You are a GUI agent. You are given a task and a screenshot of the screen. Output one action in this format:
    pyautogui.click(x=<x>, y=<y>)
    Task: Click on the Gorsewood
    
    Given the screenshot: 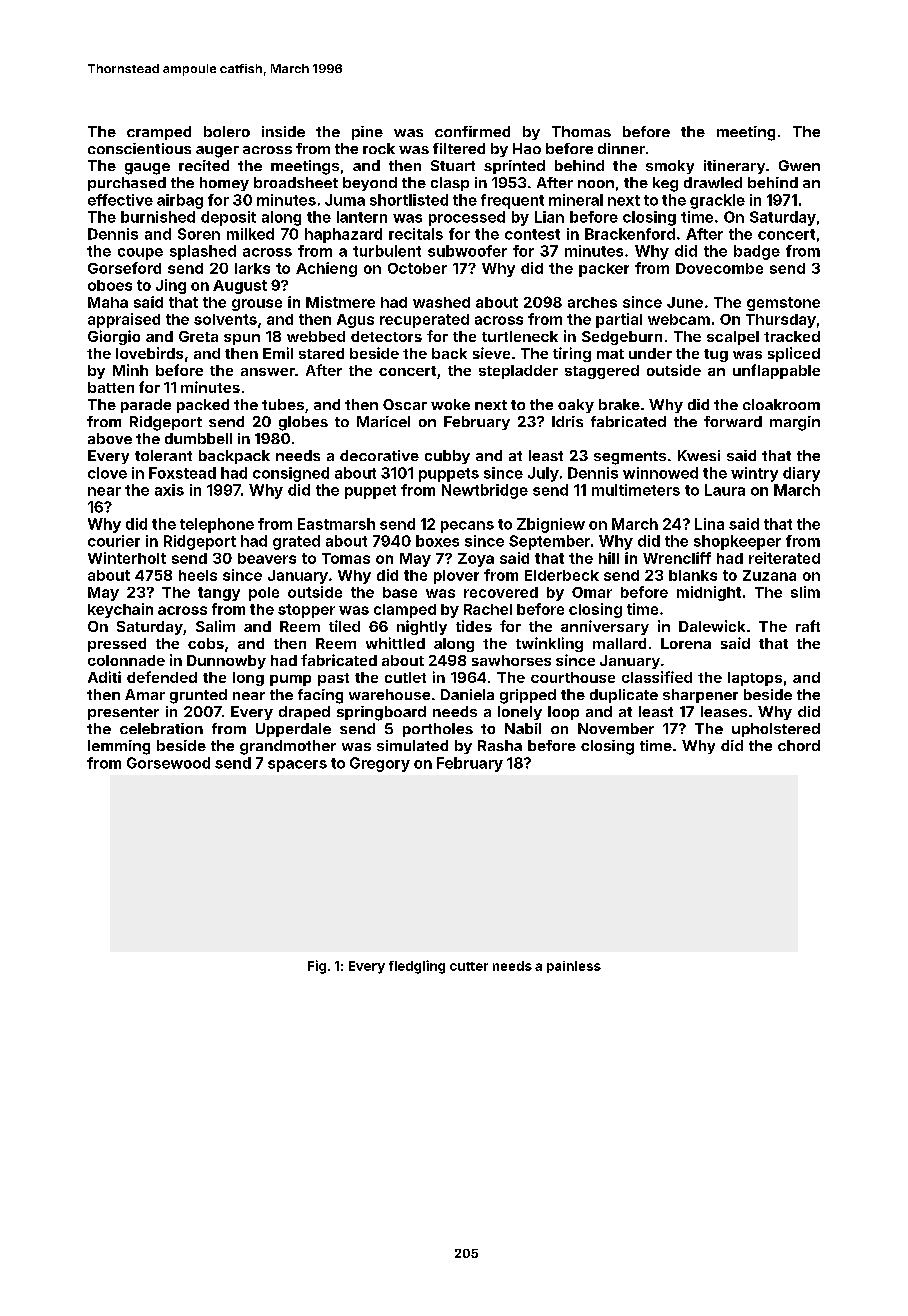 What is the action you would take?
    pyautogui.click(x=168, y=763)
